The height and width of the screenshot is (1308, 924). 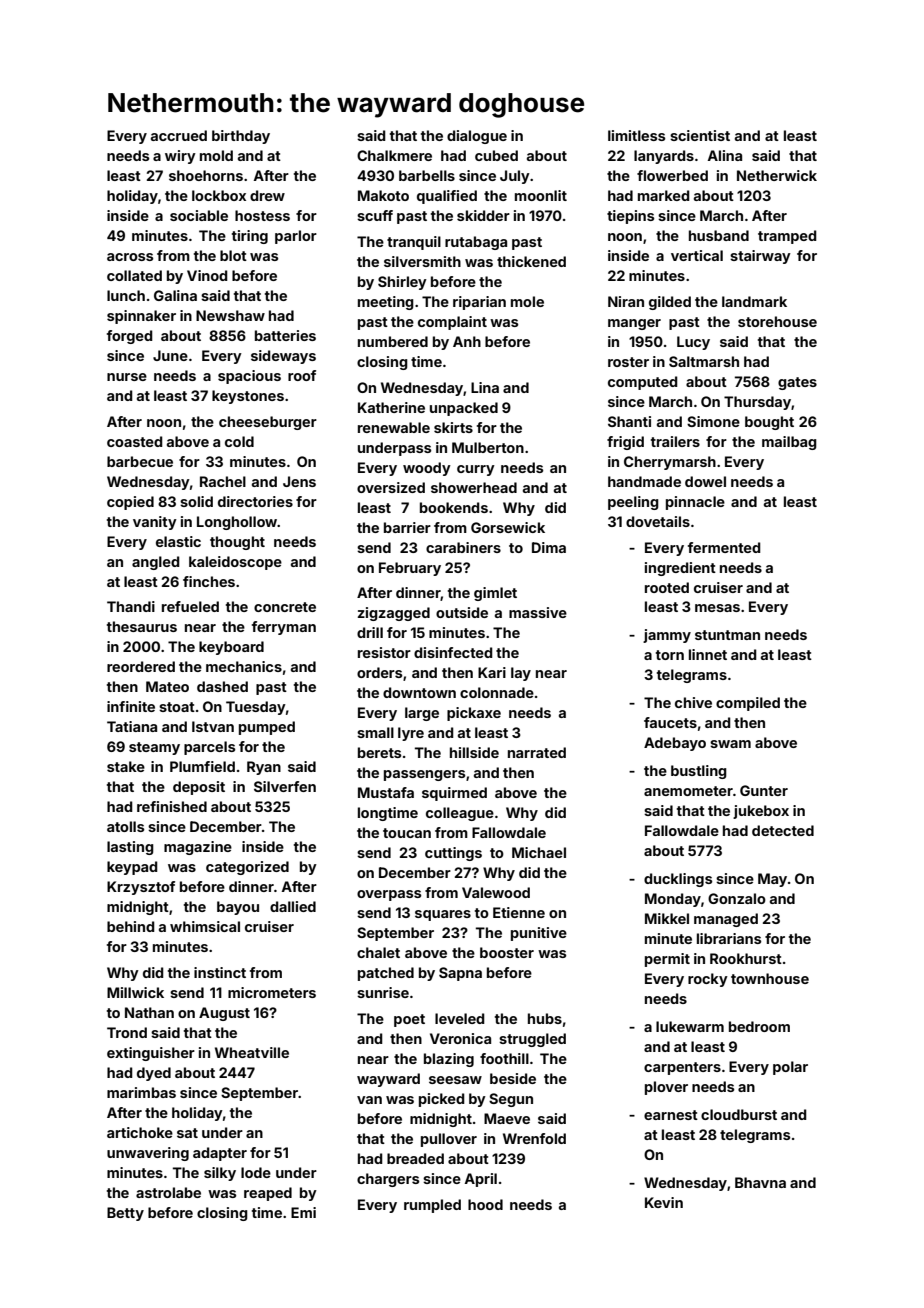 I want to click on dialogue, so click(x=477, y=137).
